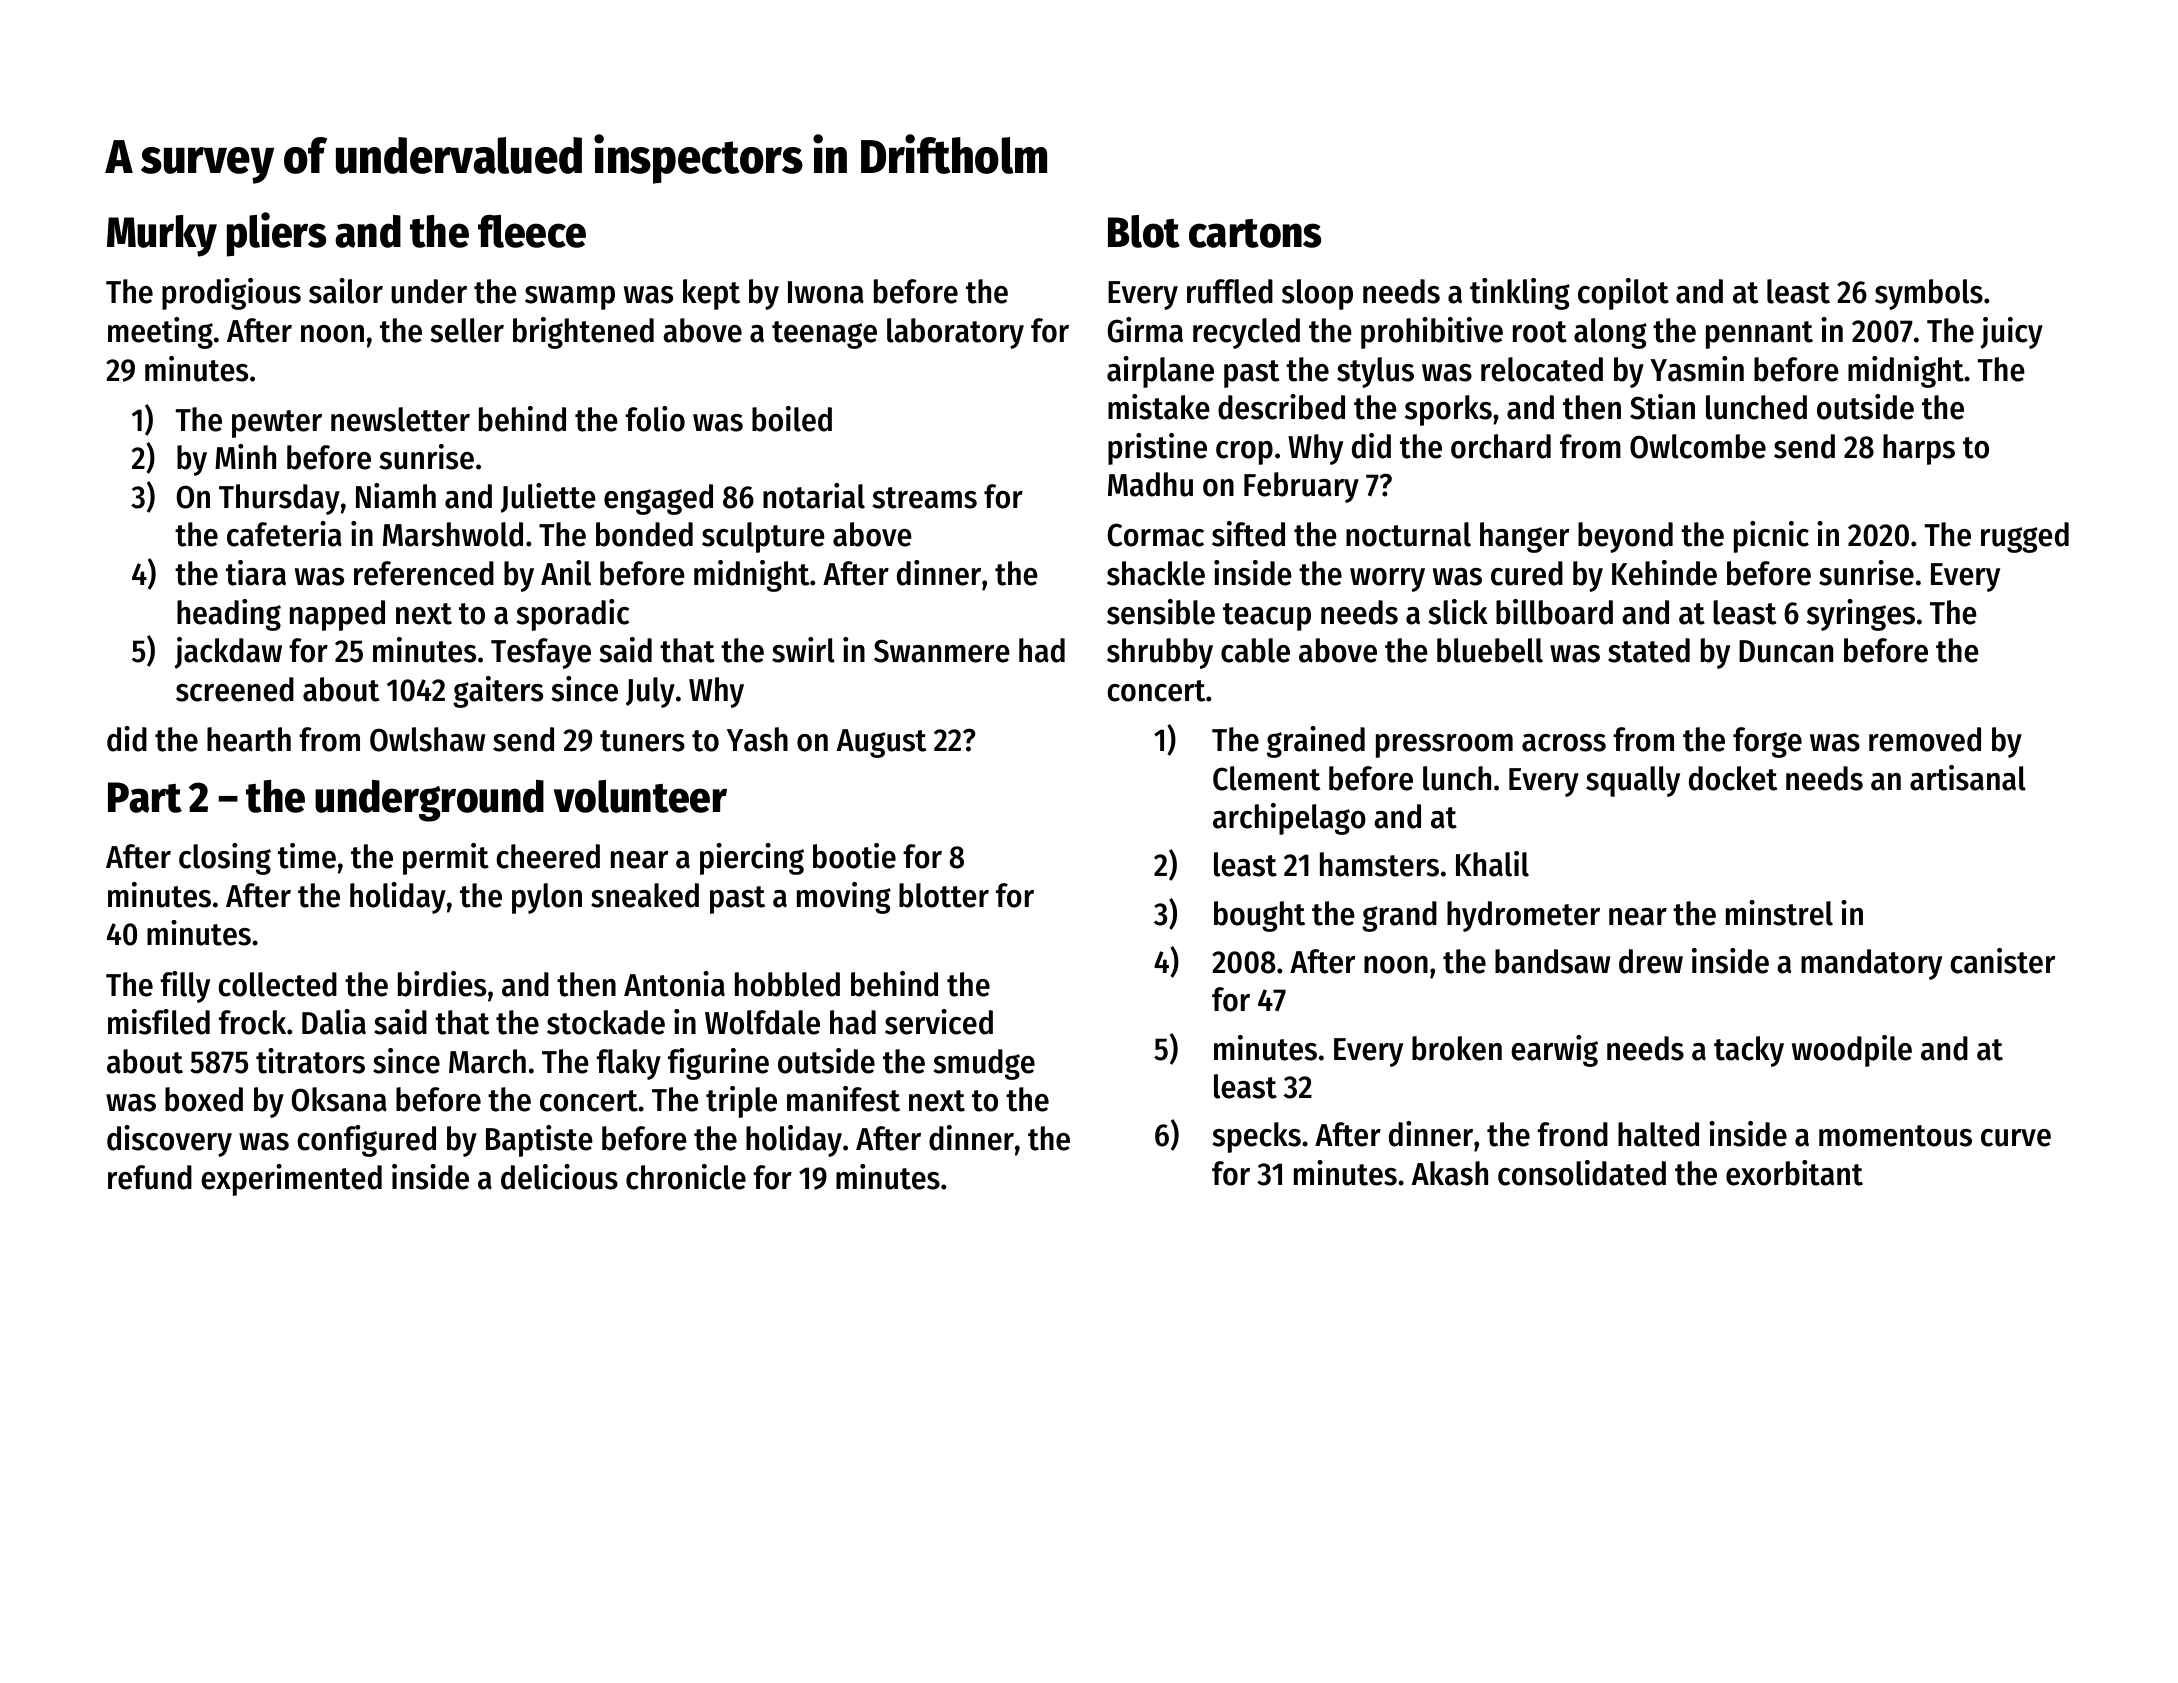 The image size is (2178, 1683). Describe the element at coordinates (1266, 778) in the screenshot. I see `Clement` at that location.
